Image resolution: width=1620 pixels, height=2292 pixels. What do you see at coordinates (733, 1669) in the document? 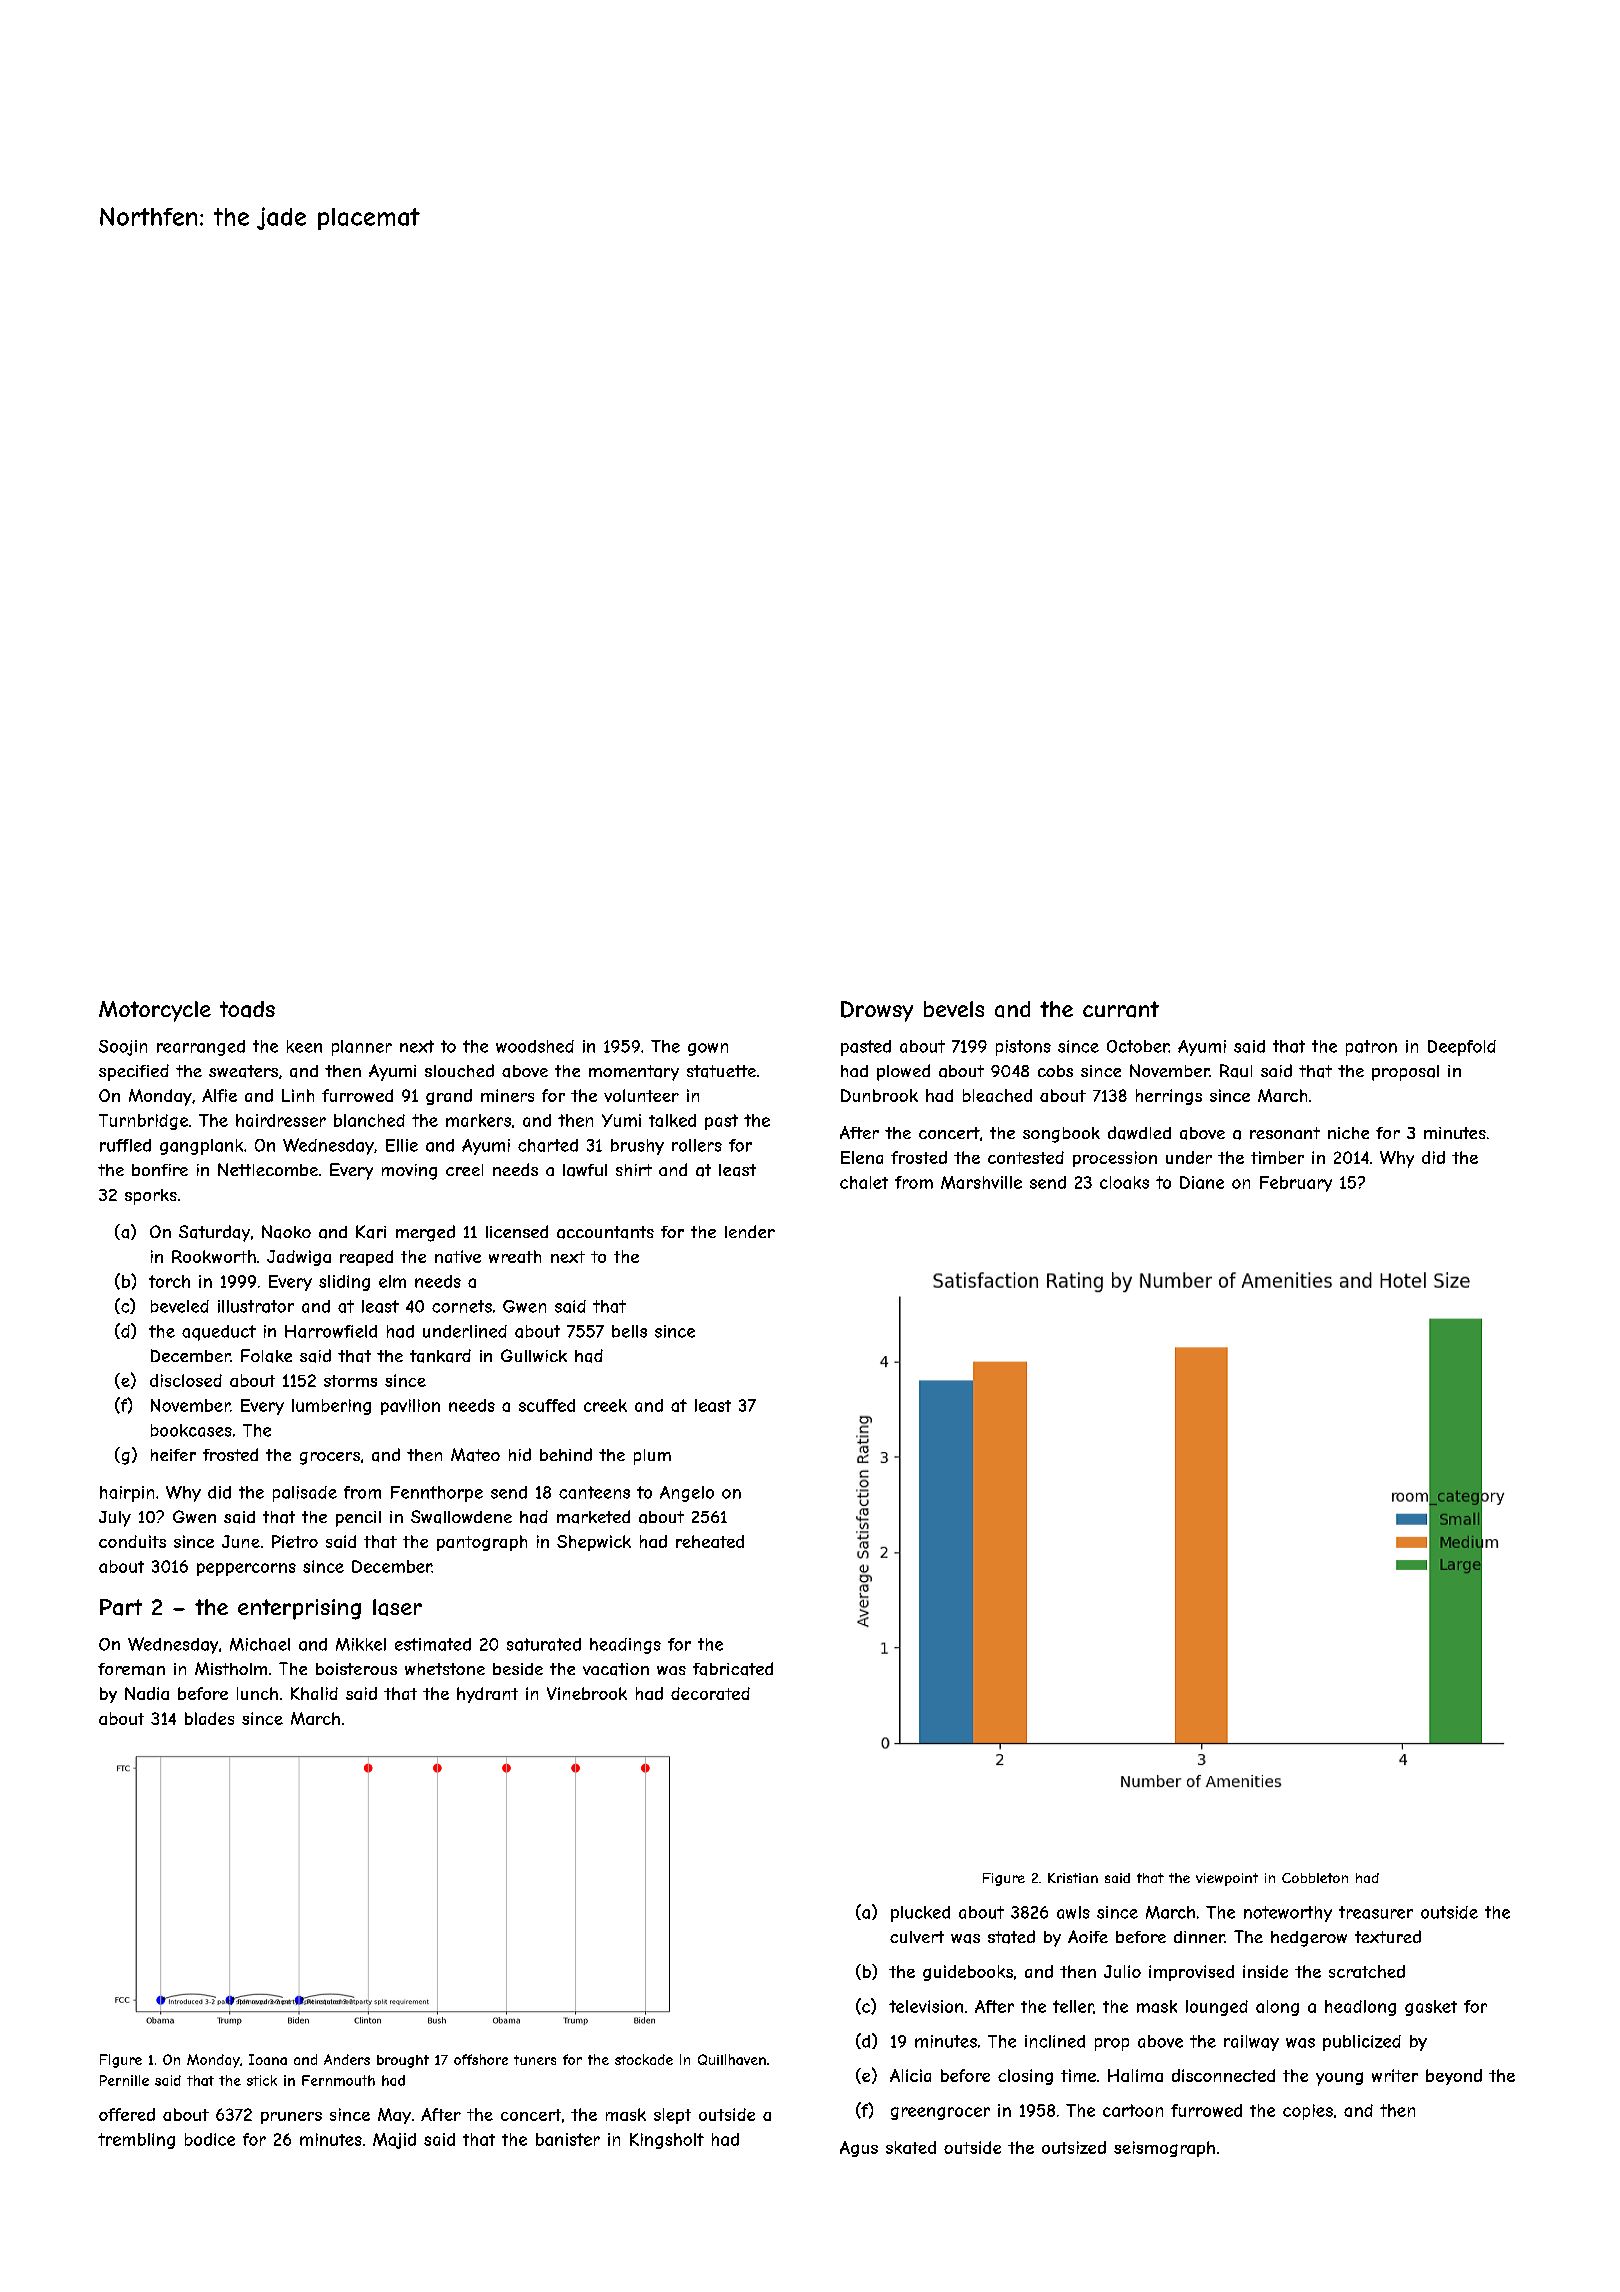
I see `fabricated` at bounding box center [733, 1669].
